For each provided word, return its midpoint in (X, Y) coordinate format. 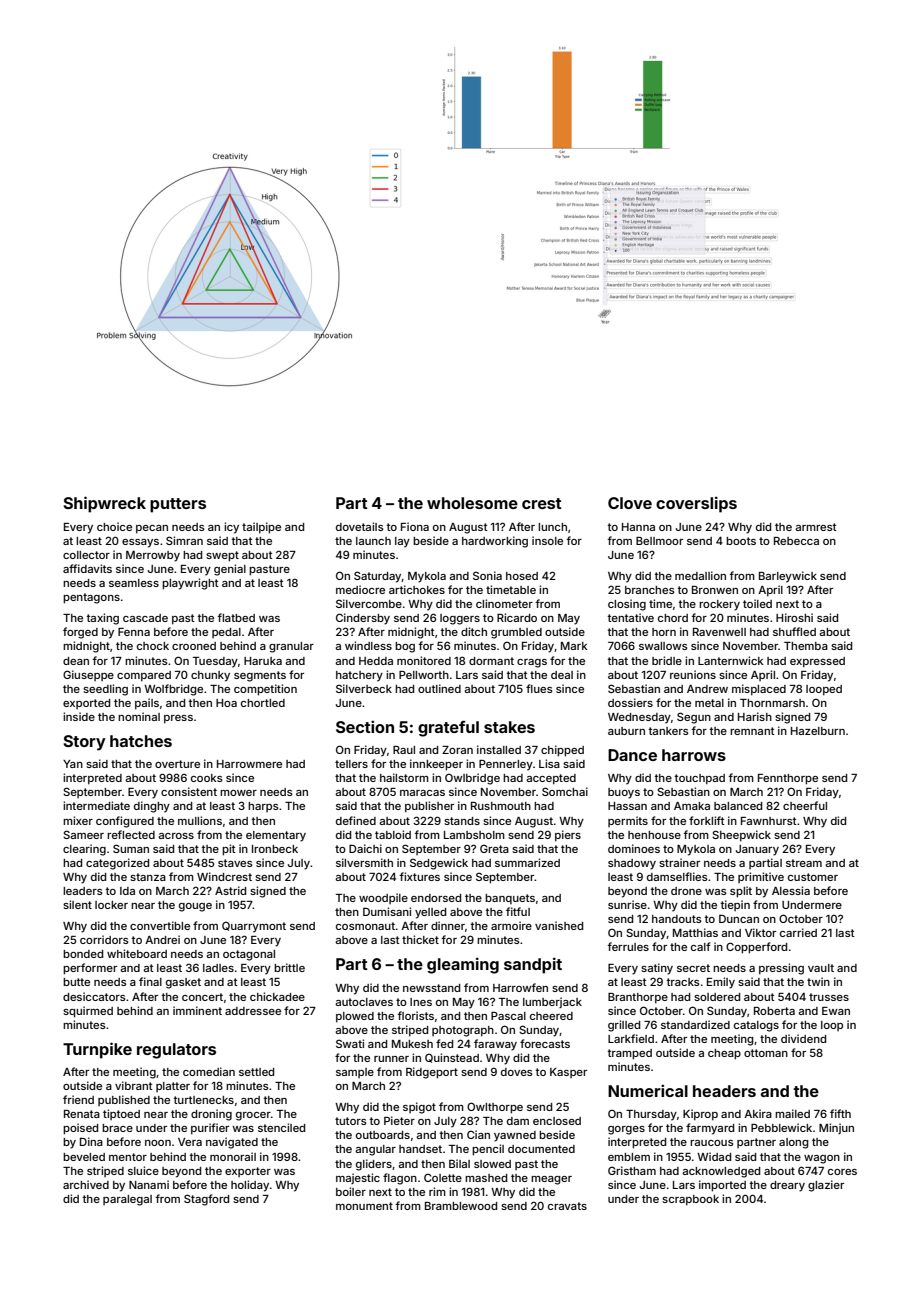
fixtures (419, 876)
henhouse (654, 835)
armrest (816, 527)
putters (178, 505)
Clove (630, 503)
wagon (822, 1159)
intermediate (96, 805)
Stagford (206, 1200)
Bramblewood (461, 1206)
